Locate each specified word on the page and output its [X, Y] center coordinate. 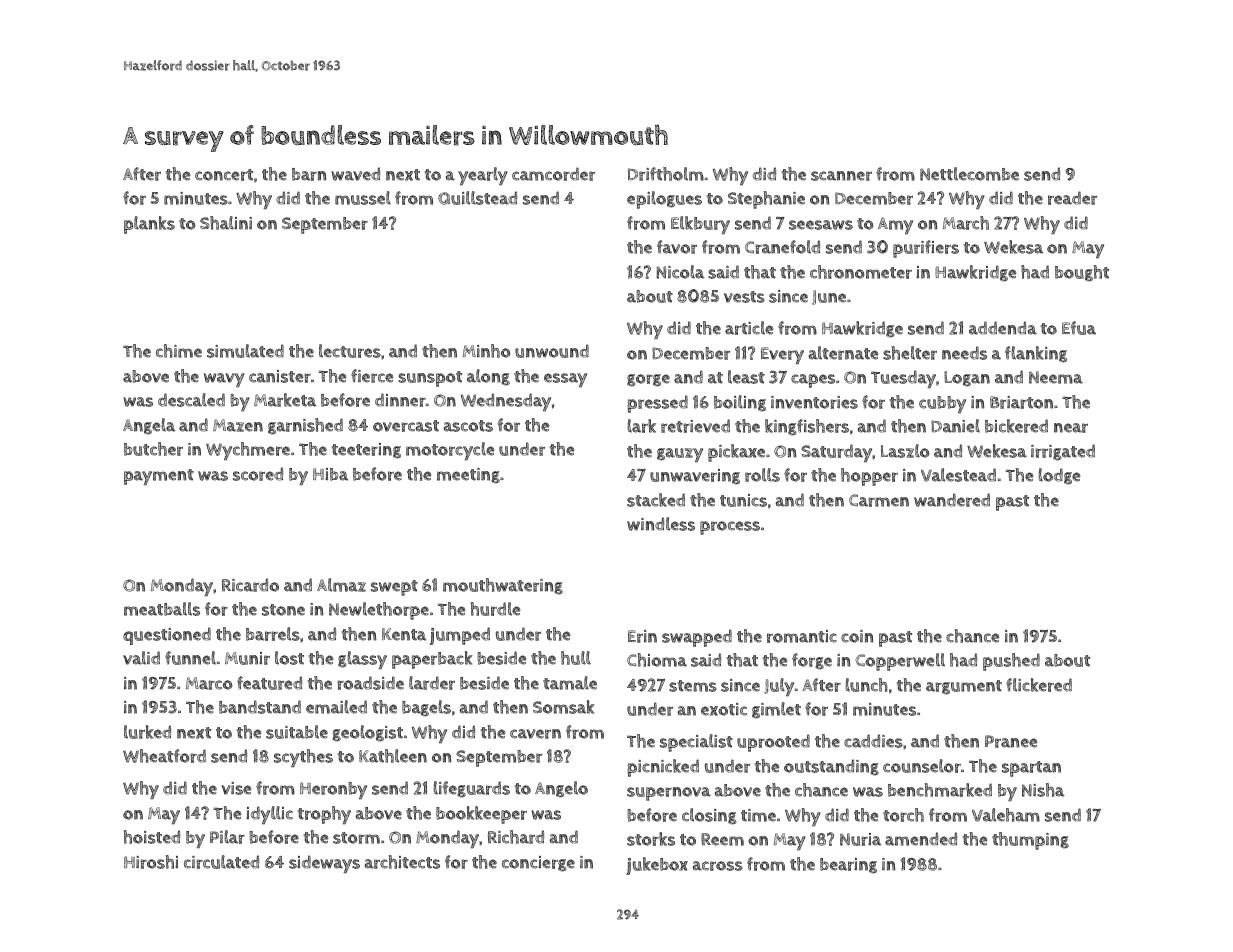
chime [179, 351]
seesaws [821, 225]
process [730, 528]
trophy [324, 815]
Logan [967, 379]
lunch [867, 685]
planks [149, 225]
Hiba [330, 474]
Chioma [657, 660]
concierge [538, 864]
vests [744, 297]
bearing [848, 866]
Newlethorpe [379, 611]
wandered [952, 500]
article [749, 328]
